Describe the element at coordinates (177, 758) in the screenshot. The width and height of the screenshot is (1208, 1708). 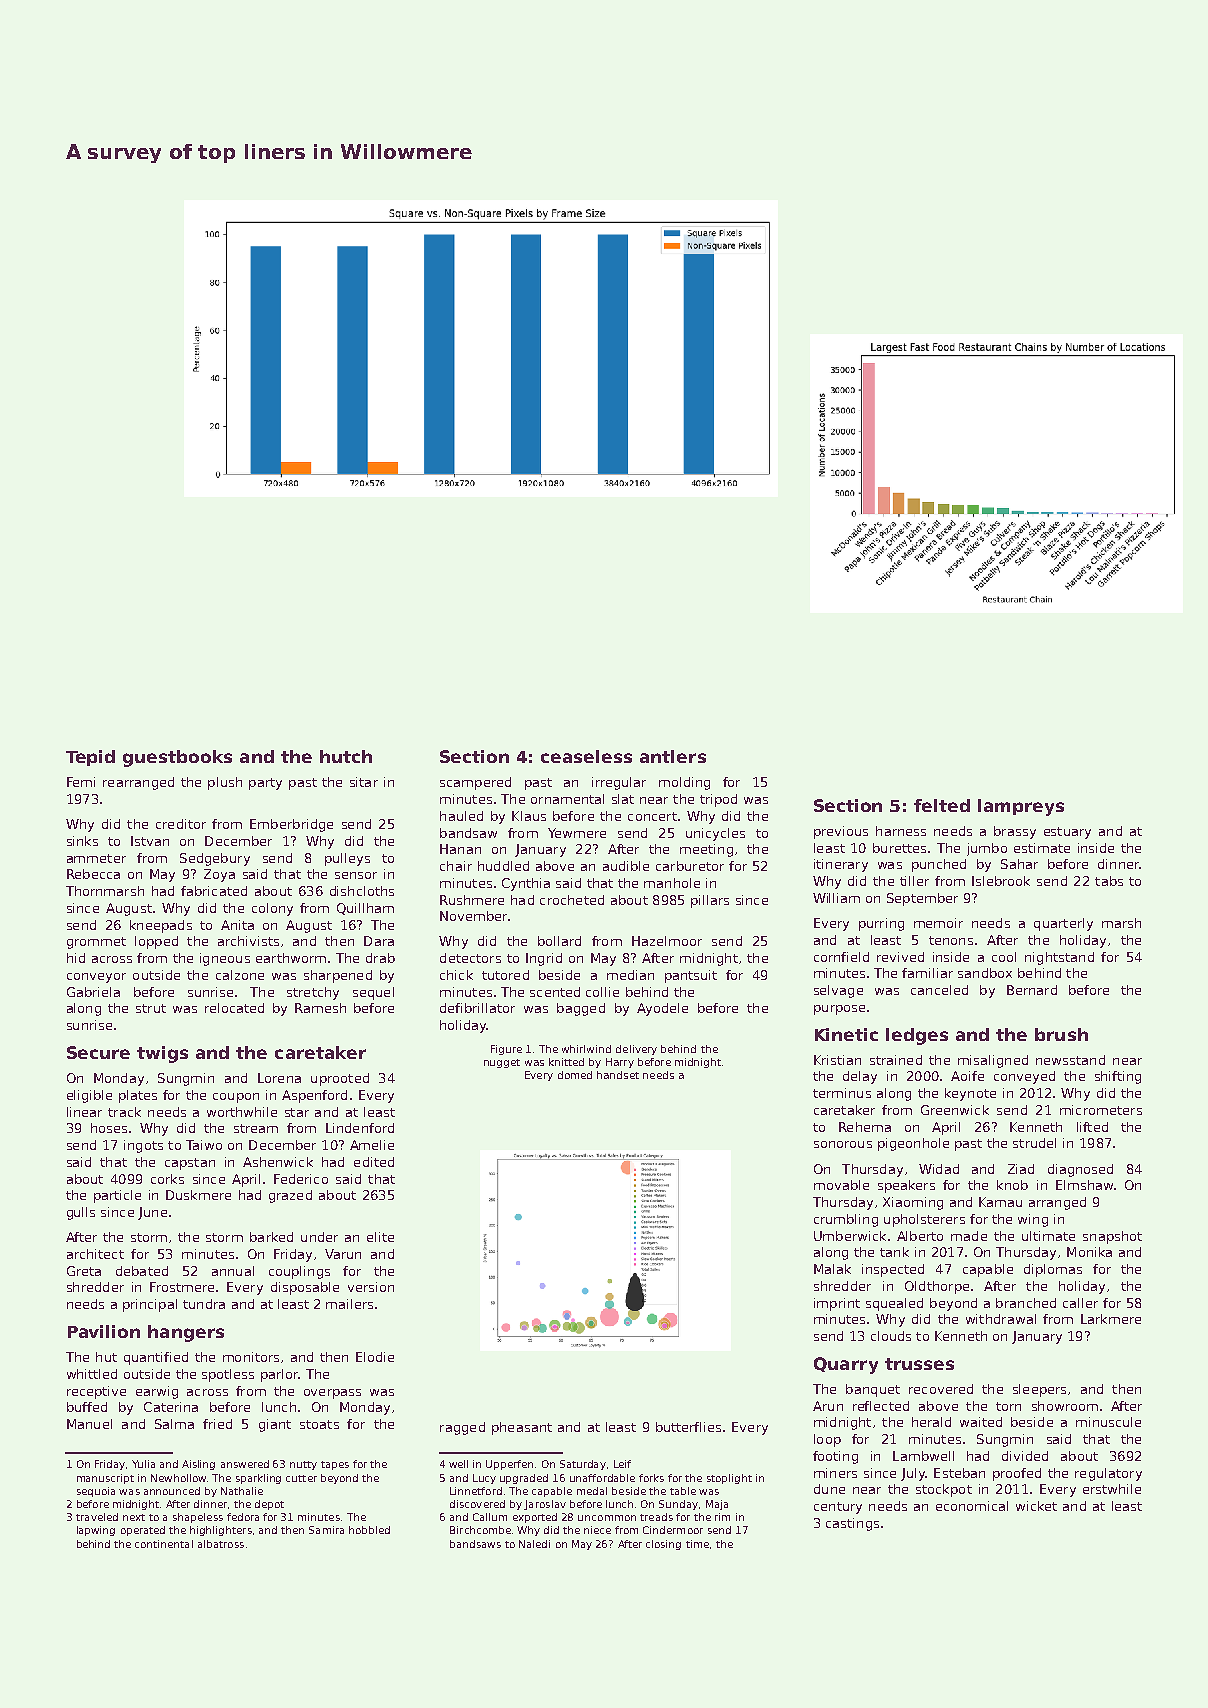
I see `guestbooks` at that location.
